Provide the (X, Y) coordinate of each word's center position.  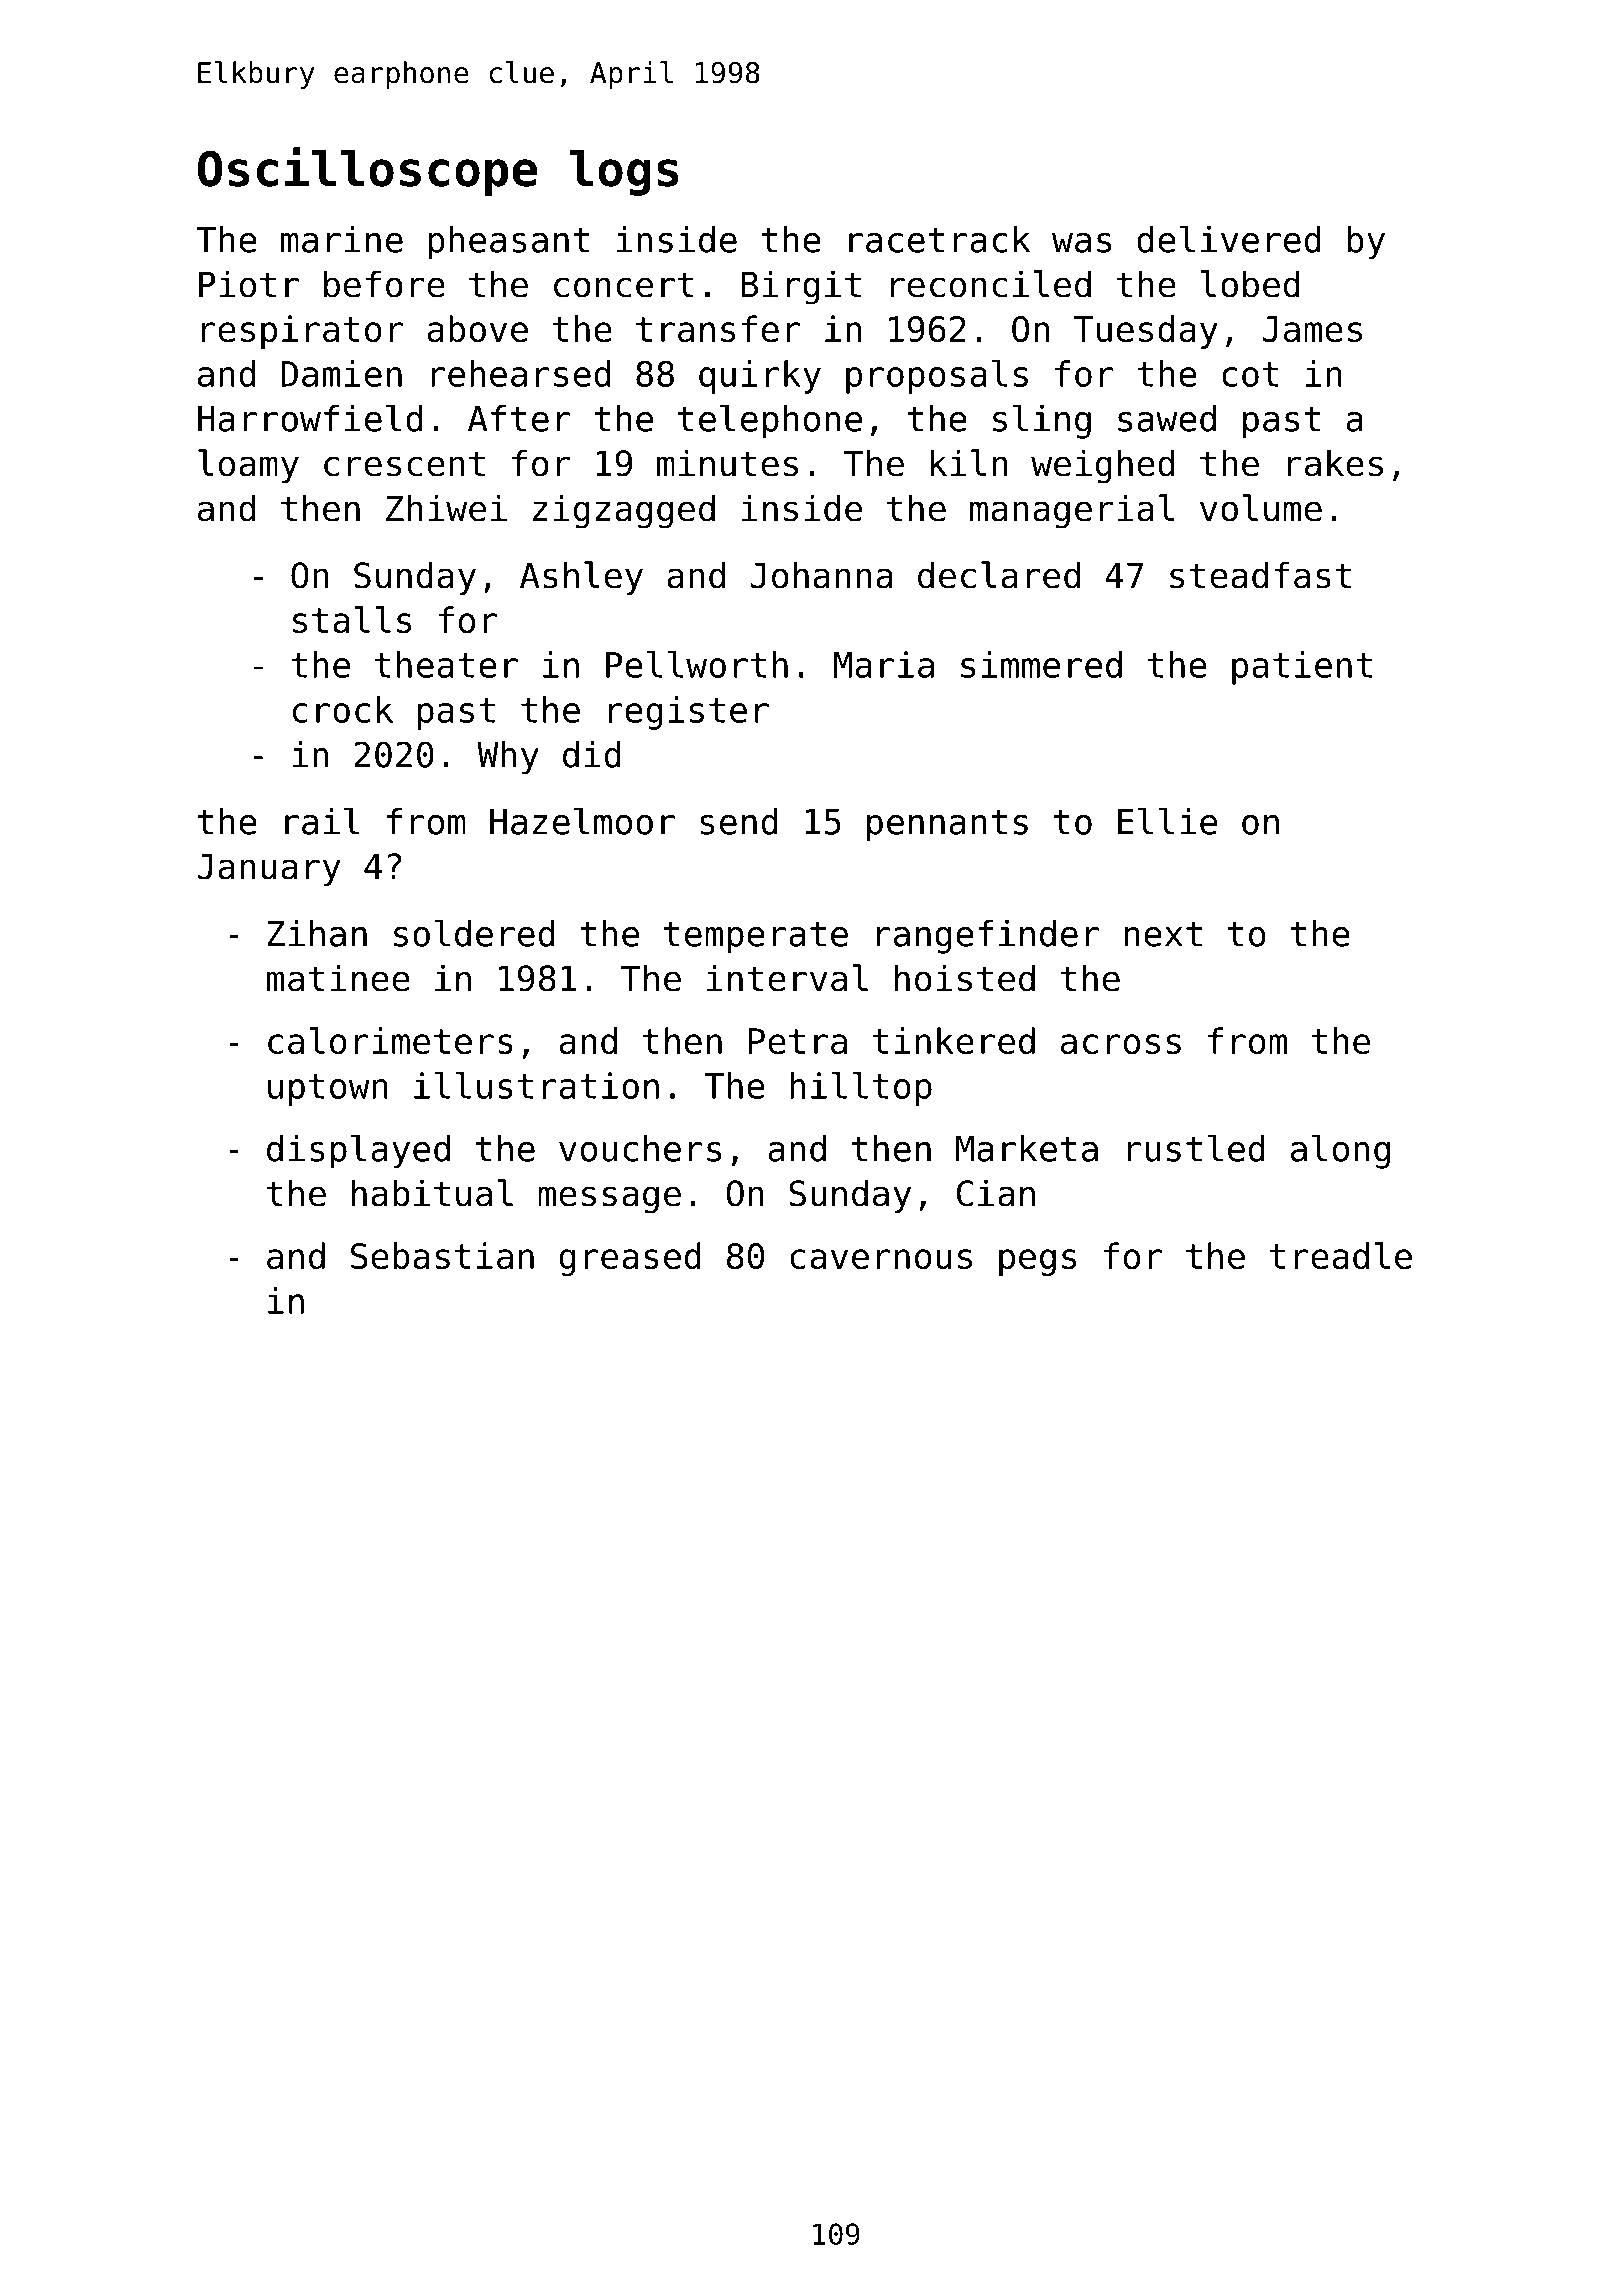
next (1163, 934)
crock (343, 709)
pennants (947, 826)
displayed (358, 1151)
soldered (474, 933)
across (1121, 1044)
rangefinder (988, 937)
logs (624, 173)
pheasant (508, 243)
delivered (1229, 239)
